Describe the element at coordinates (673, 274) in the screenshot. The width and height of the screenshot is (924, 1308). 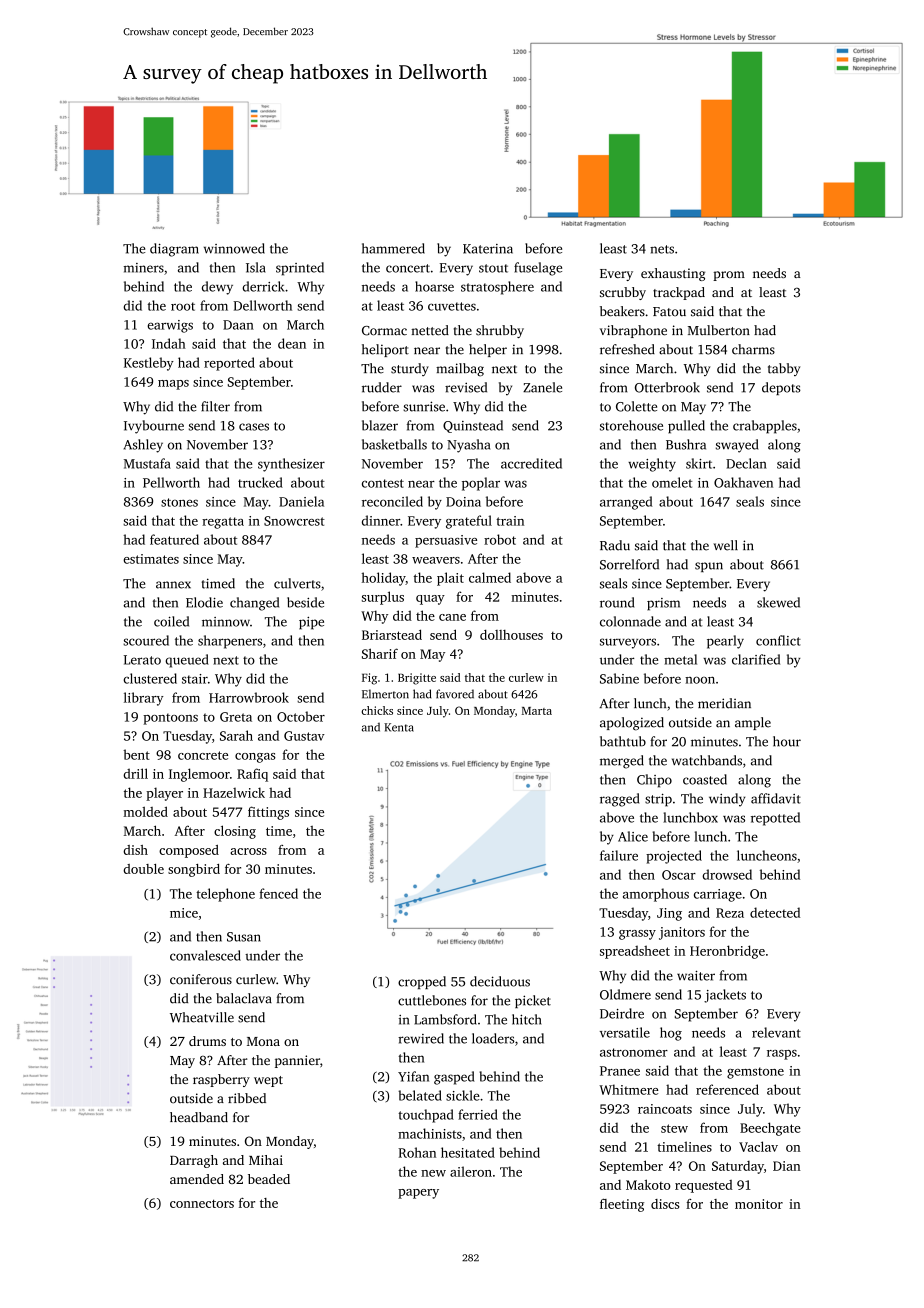
I see `exhausting` at that location.
